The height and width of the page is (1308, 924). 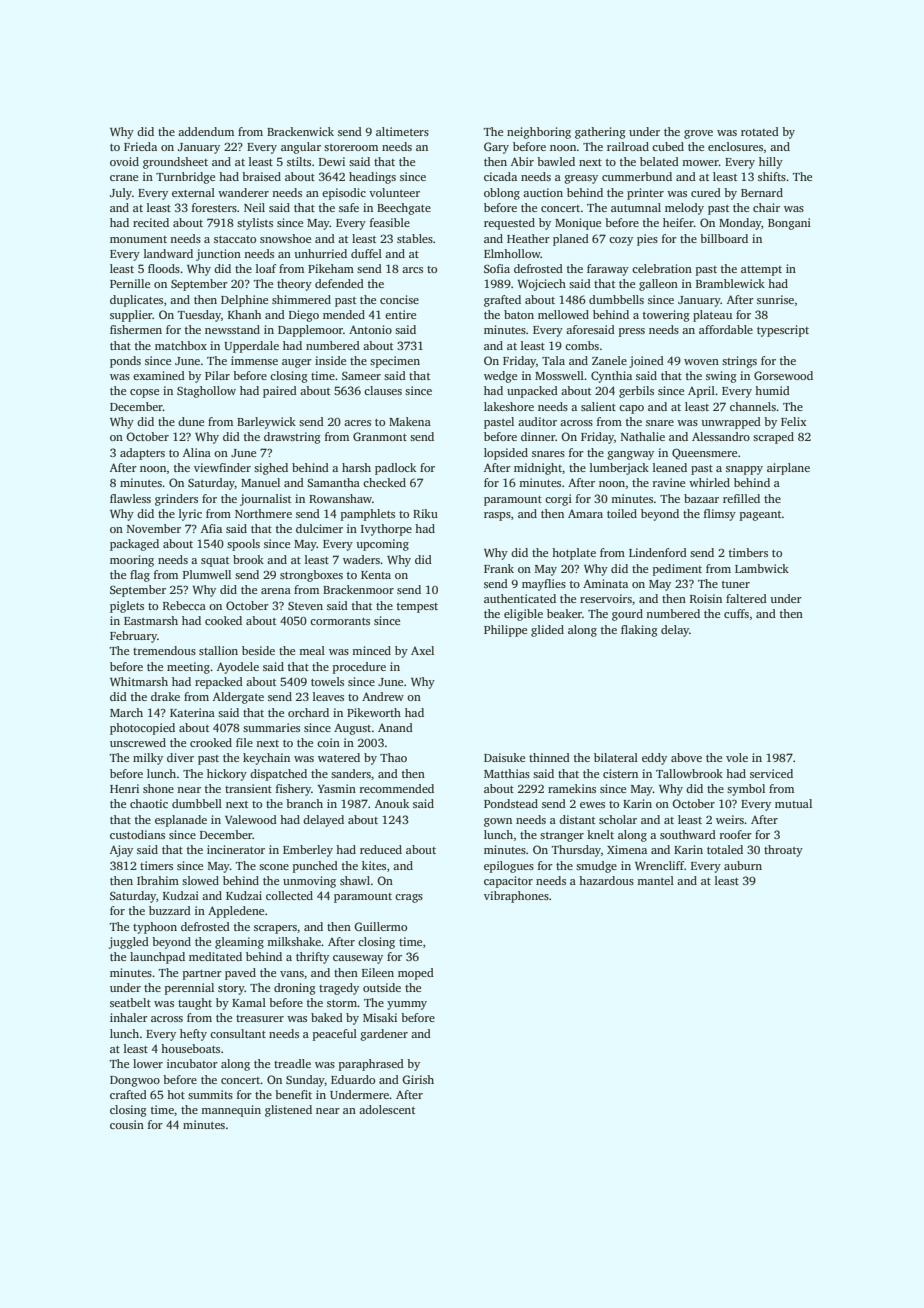 I want to click on Girish, so click(x=418, y=1079).
